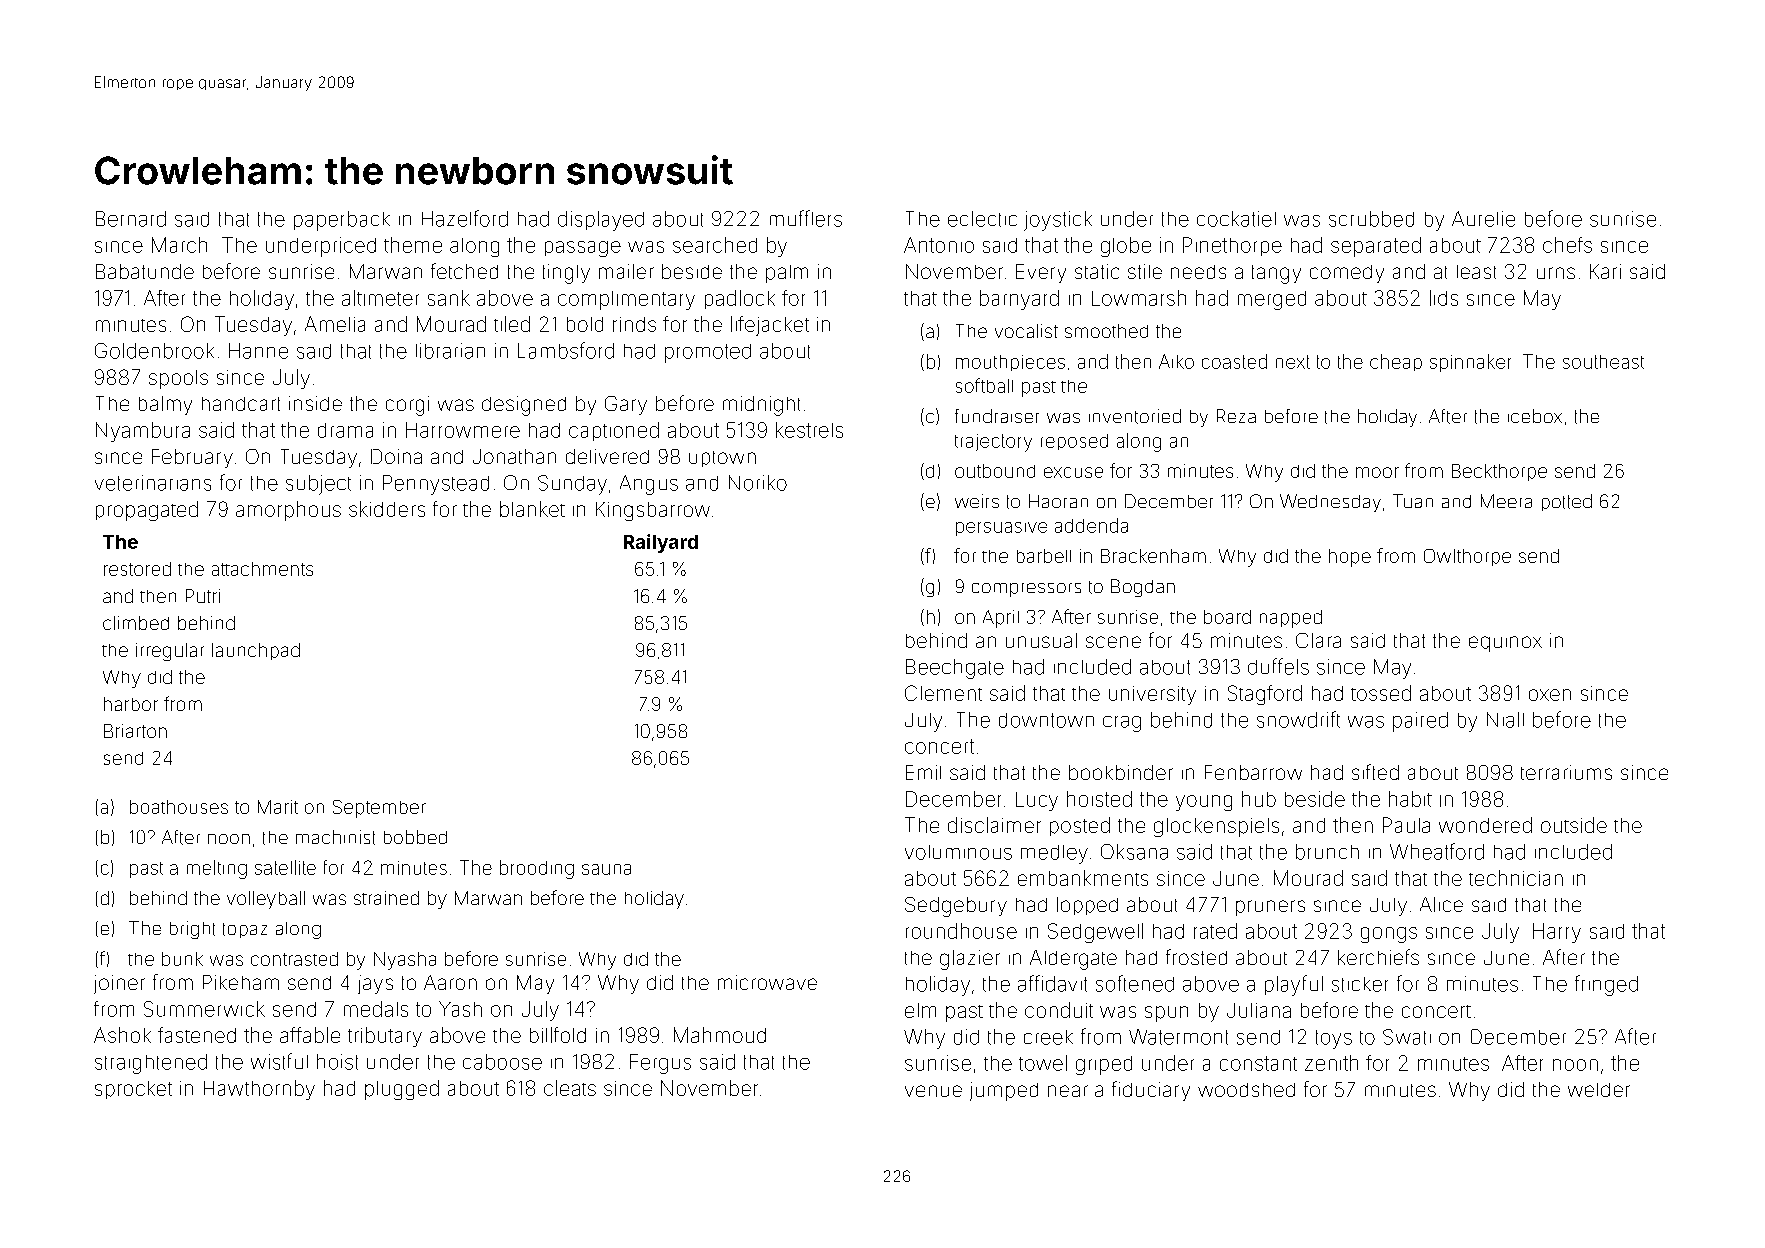  I want to click on medals, so click(376, 1009).
